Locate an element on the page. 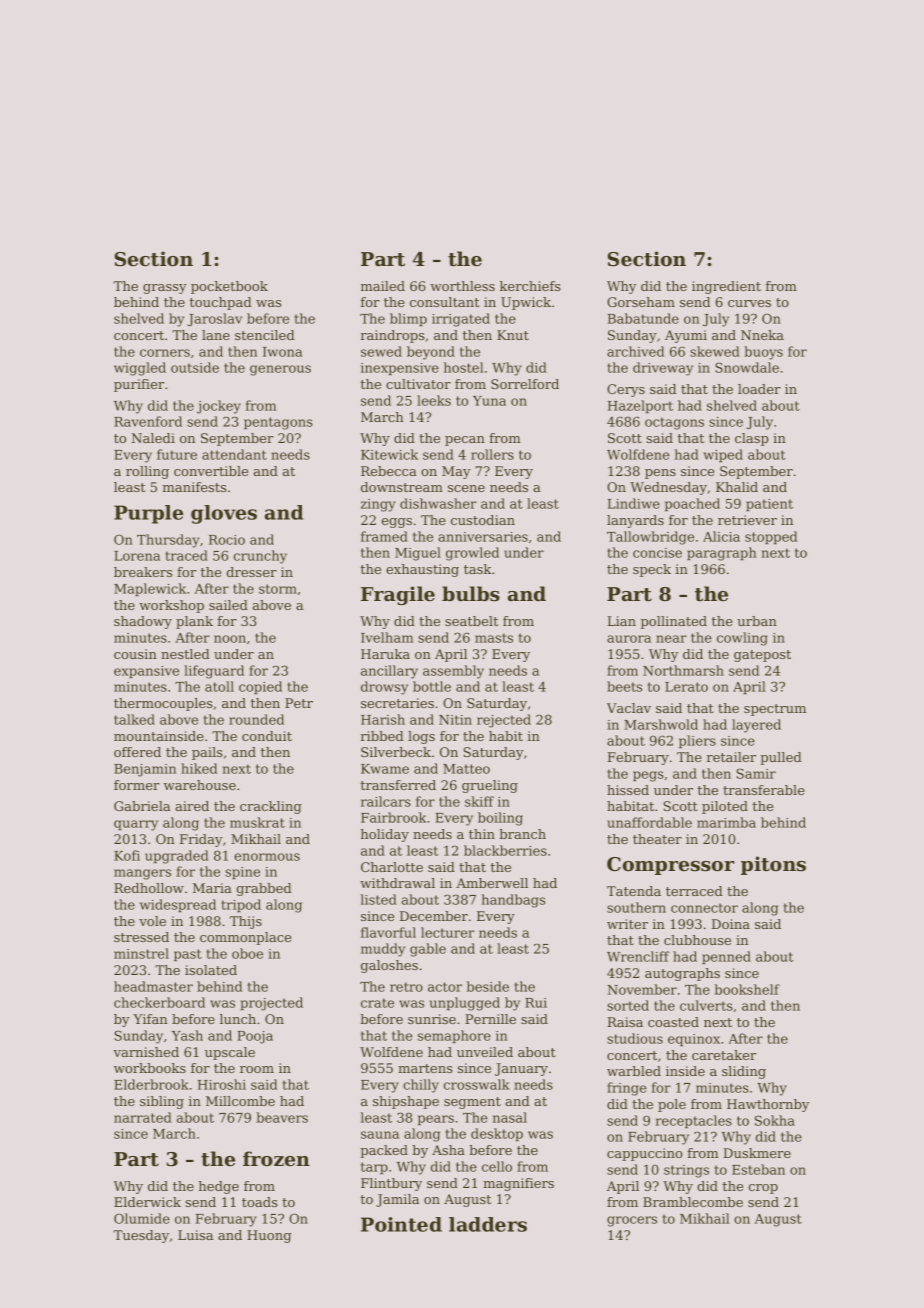  kerchiefs is located at coordinates (530, 286).
